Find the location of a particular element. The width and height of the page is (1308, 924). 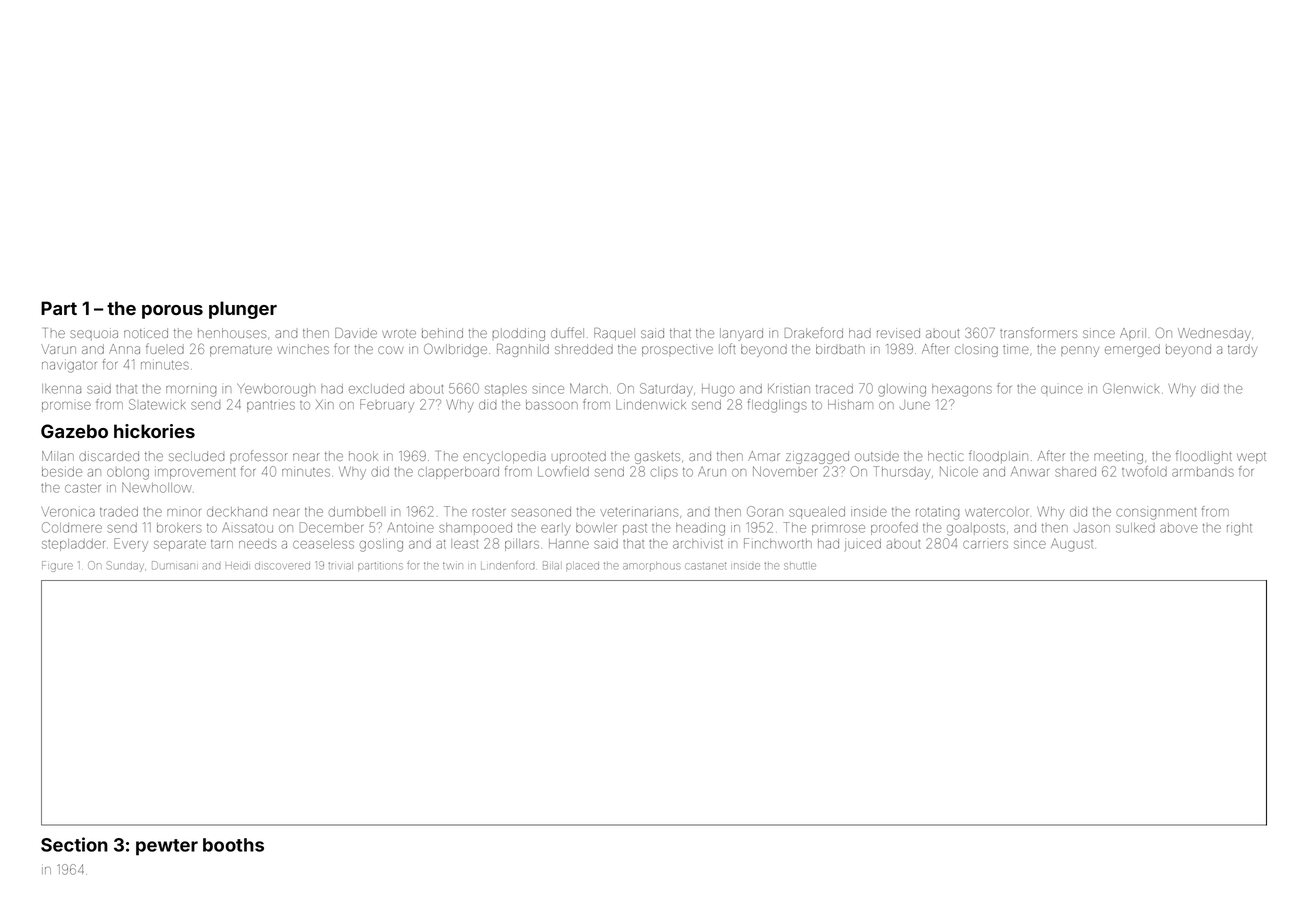

shuttle is located at coordinates (800, 566).
